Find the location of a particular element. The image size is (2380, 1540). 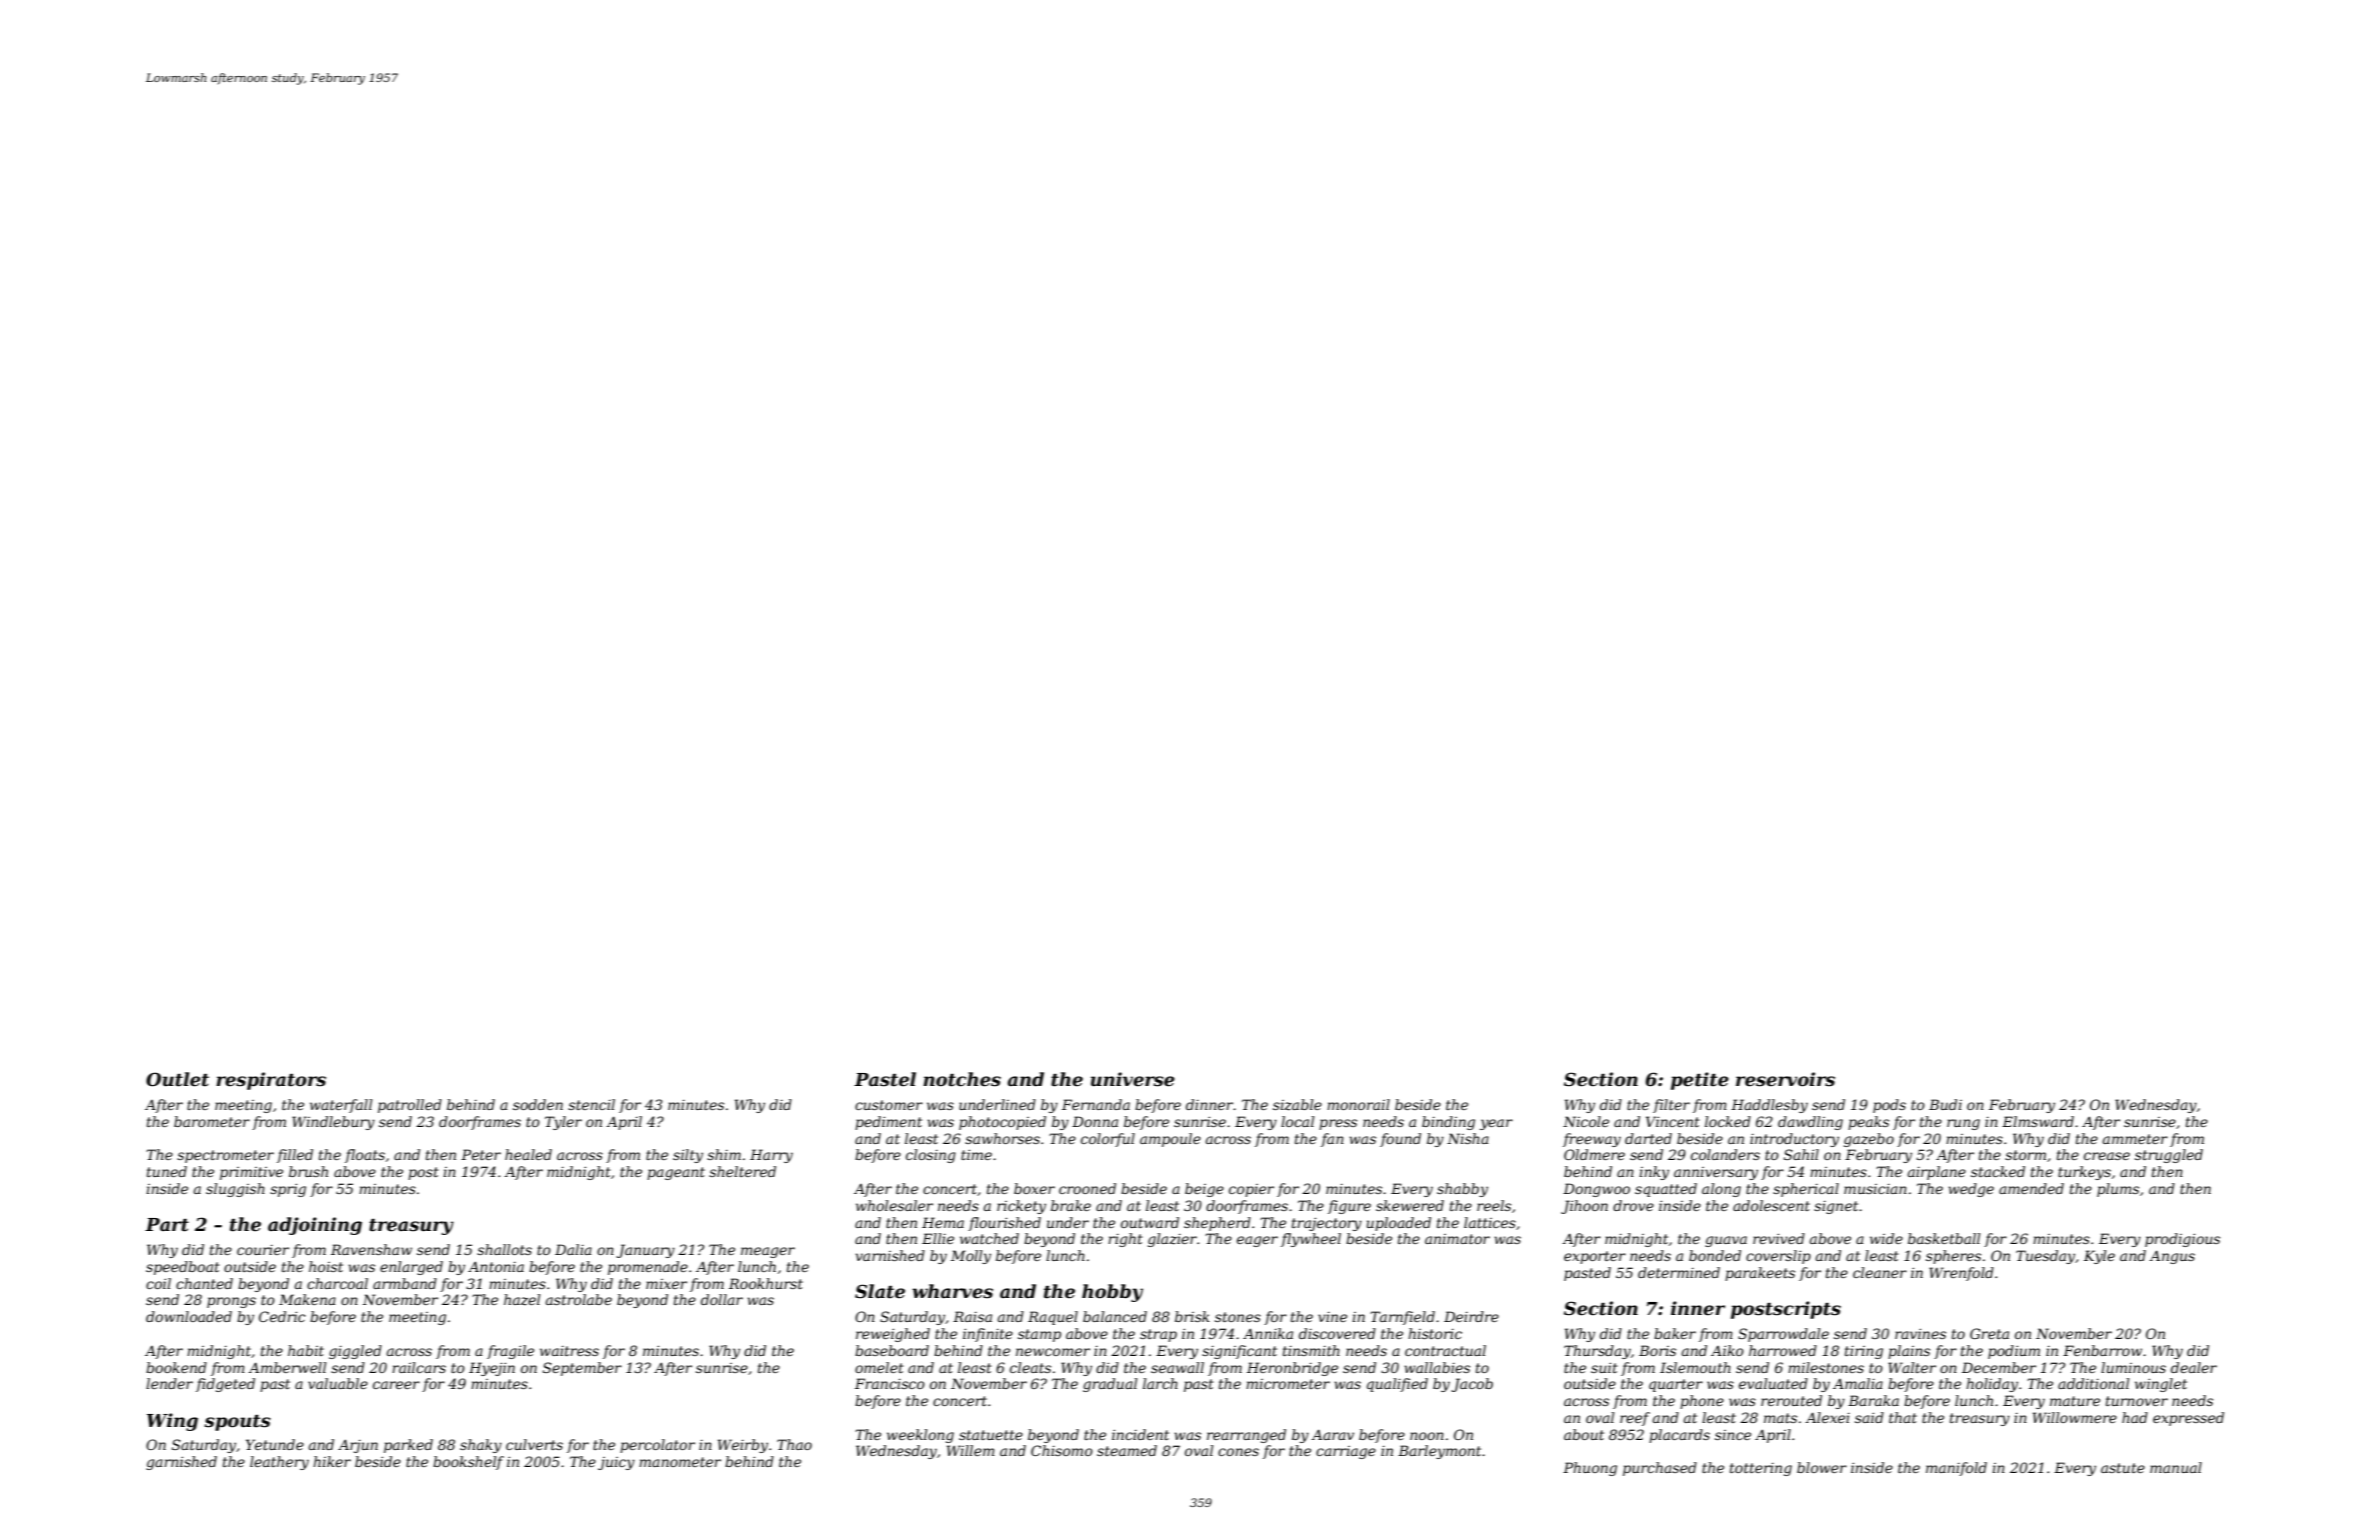

garnished is located at coordinates (181, 1463).
